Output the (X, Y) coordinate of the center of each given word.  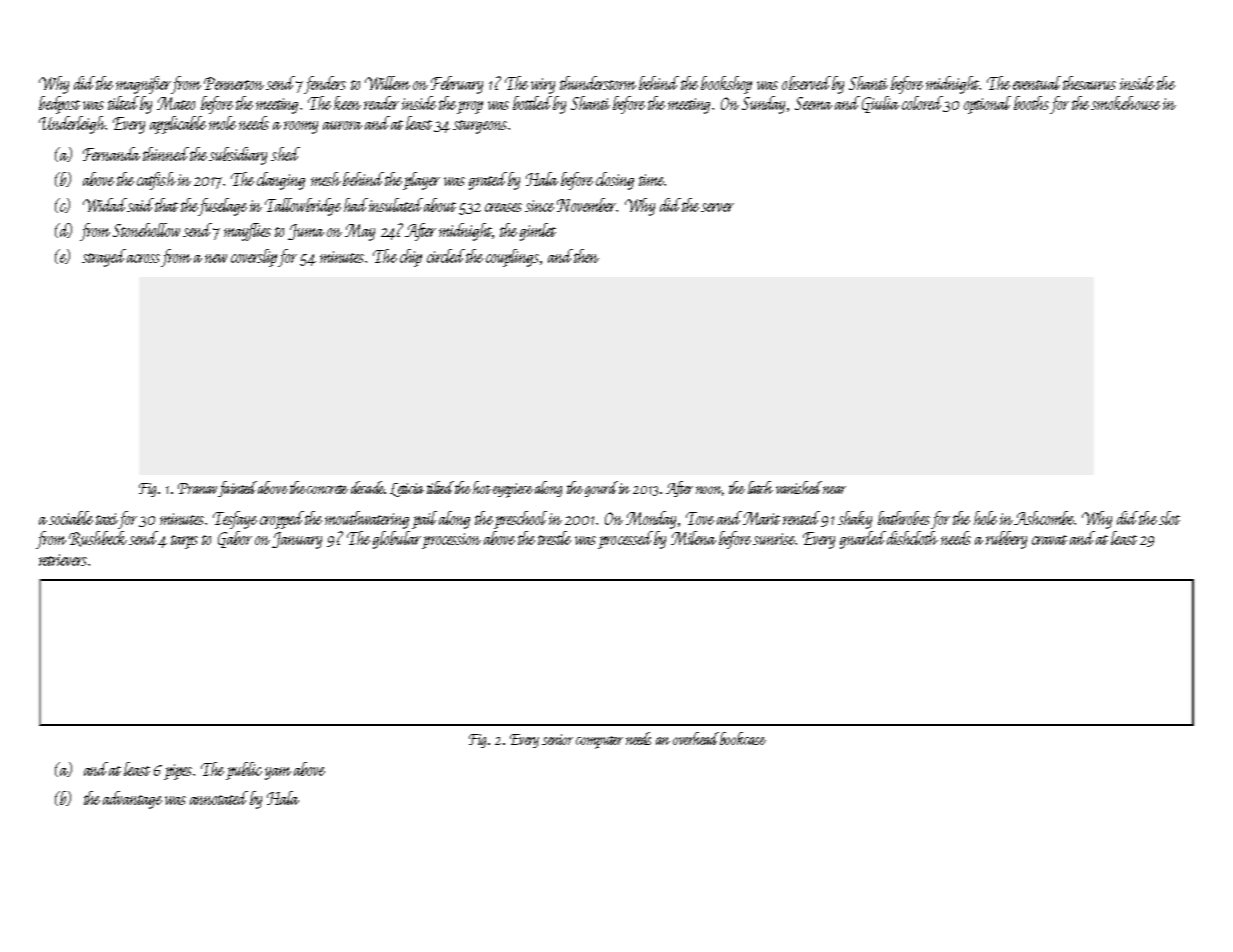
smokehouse (1125, 103)
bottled (532, 103)
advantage (132, 800)
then (586, 256)
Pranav (197, 488)
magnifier (144, 85)
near (834, 490)
